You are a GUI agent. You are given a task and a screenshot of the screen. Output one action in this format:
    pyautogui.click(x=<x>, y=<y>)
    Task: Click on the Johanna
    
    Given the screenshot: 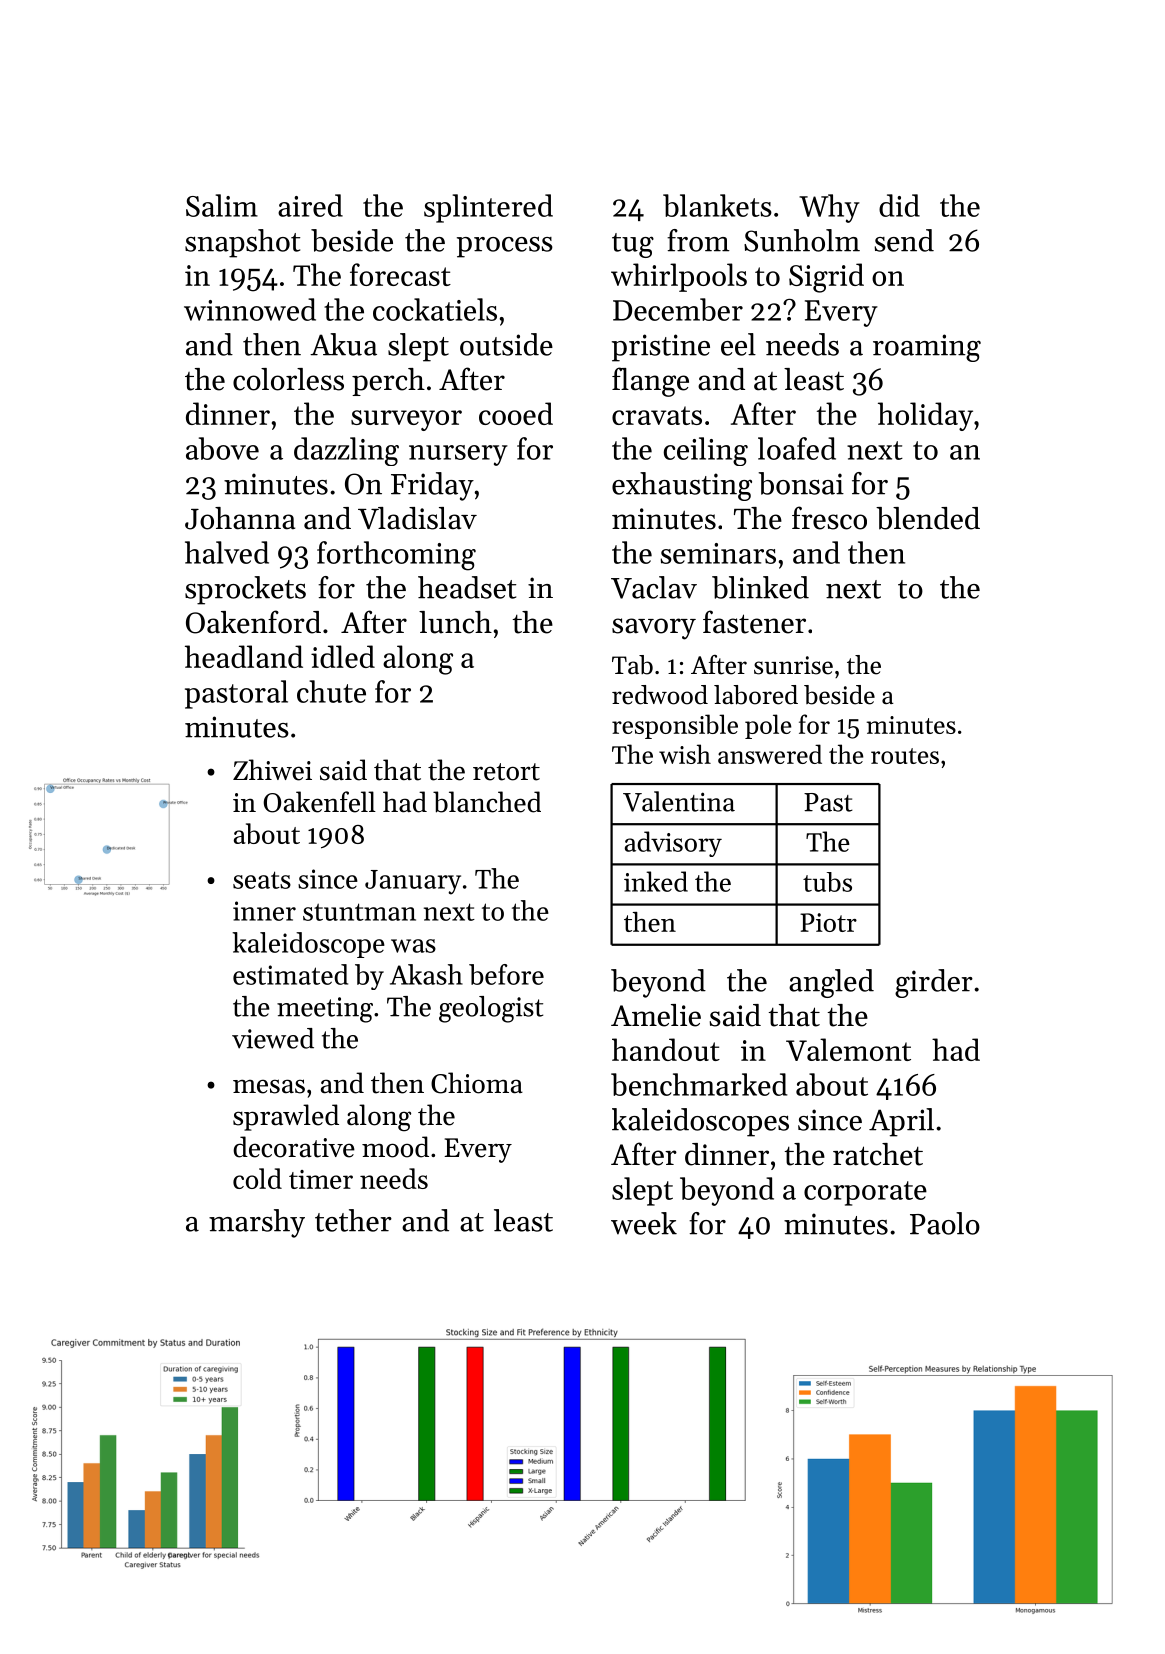 What is the action you would take?
    pyautogui.click(x=240, y=518)
